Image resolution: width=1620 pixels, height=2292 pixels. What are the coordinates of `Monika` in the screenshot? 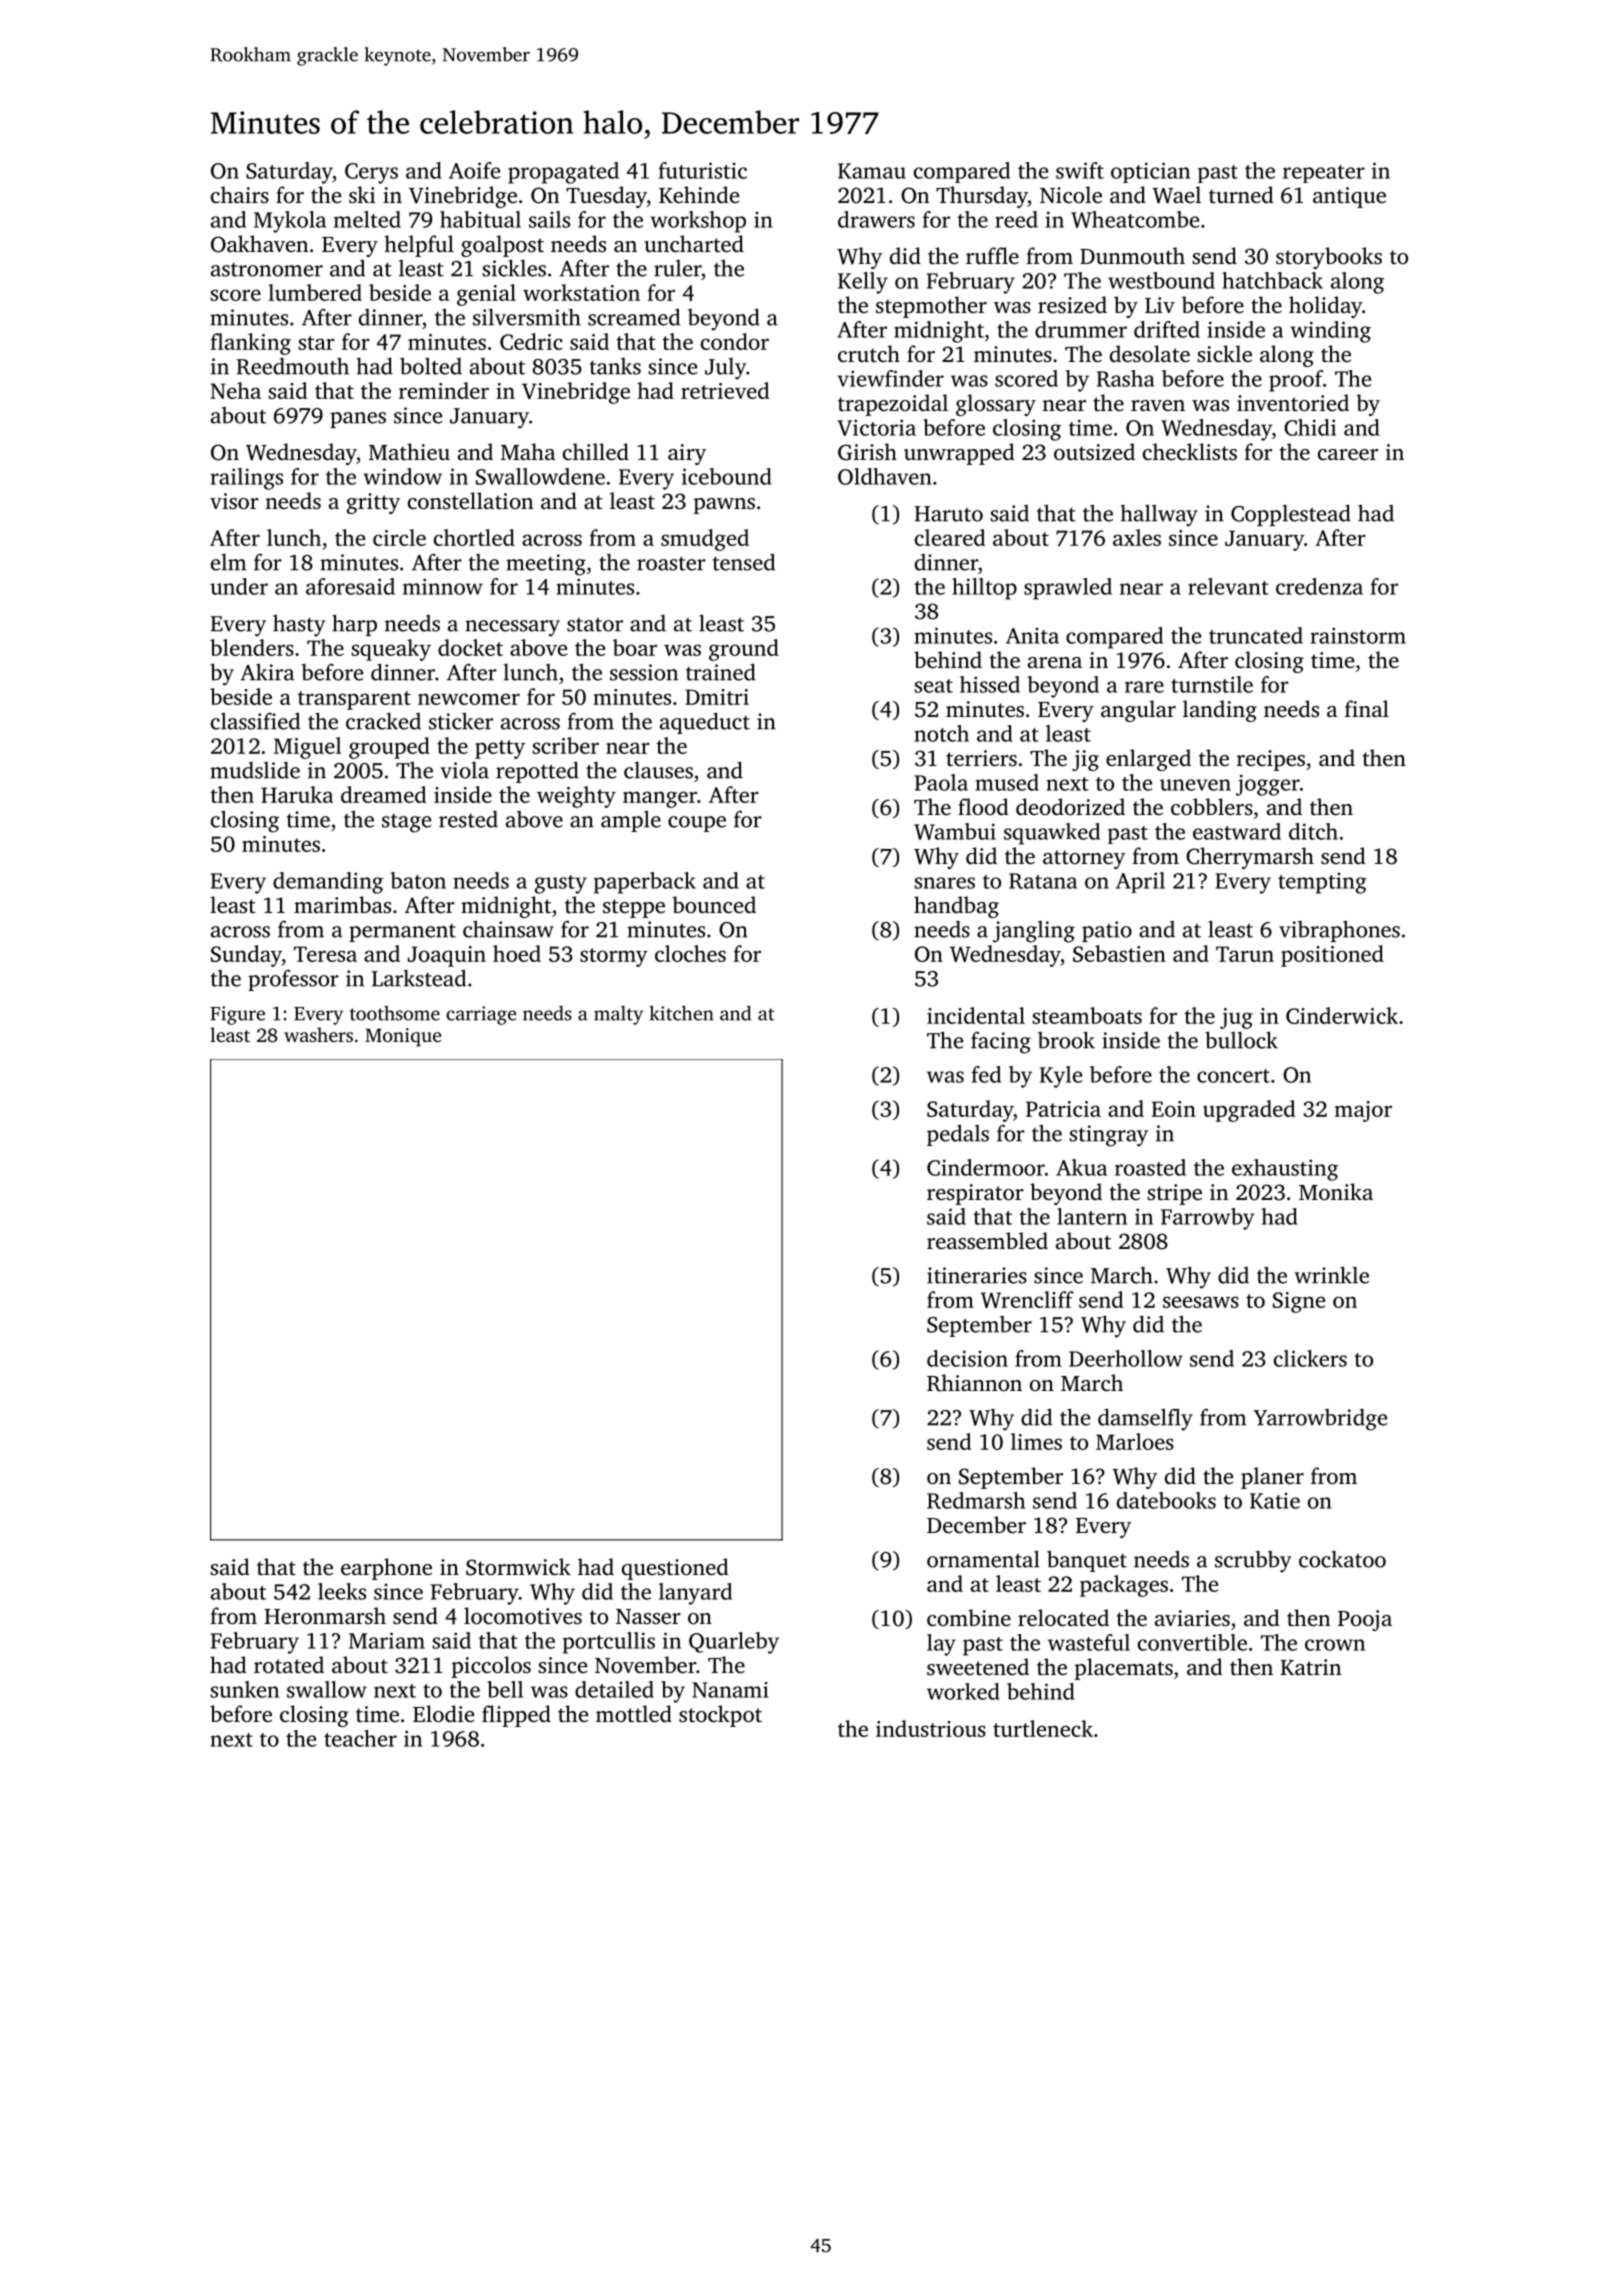 It's located at (1336, 1191).
